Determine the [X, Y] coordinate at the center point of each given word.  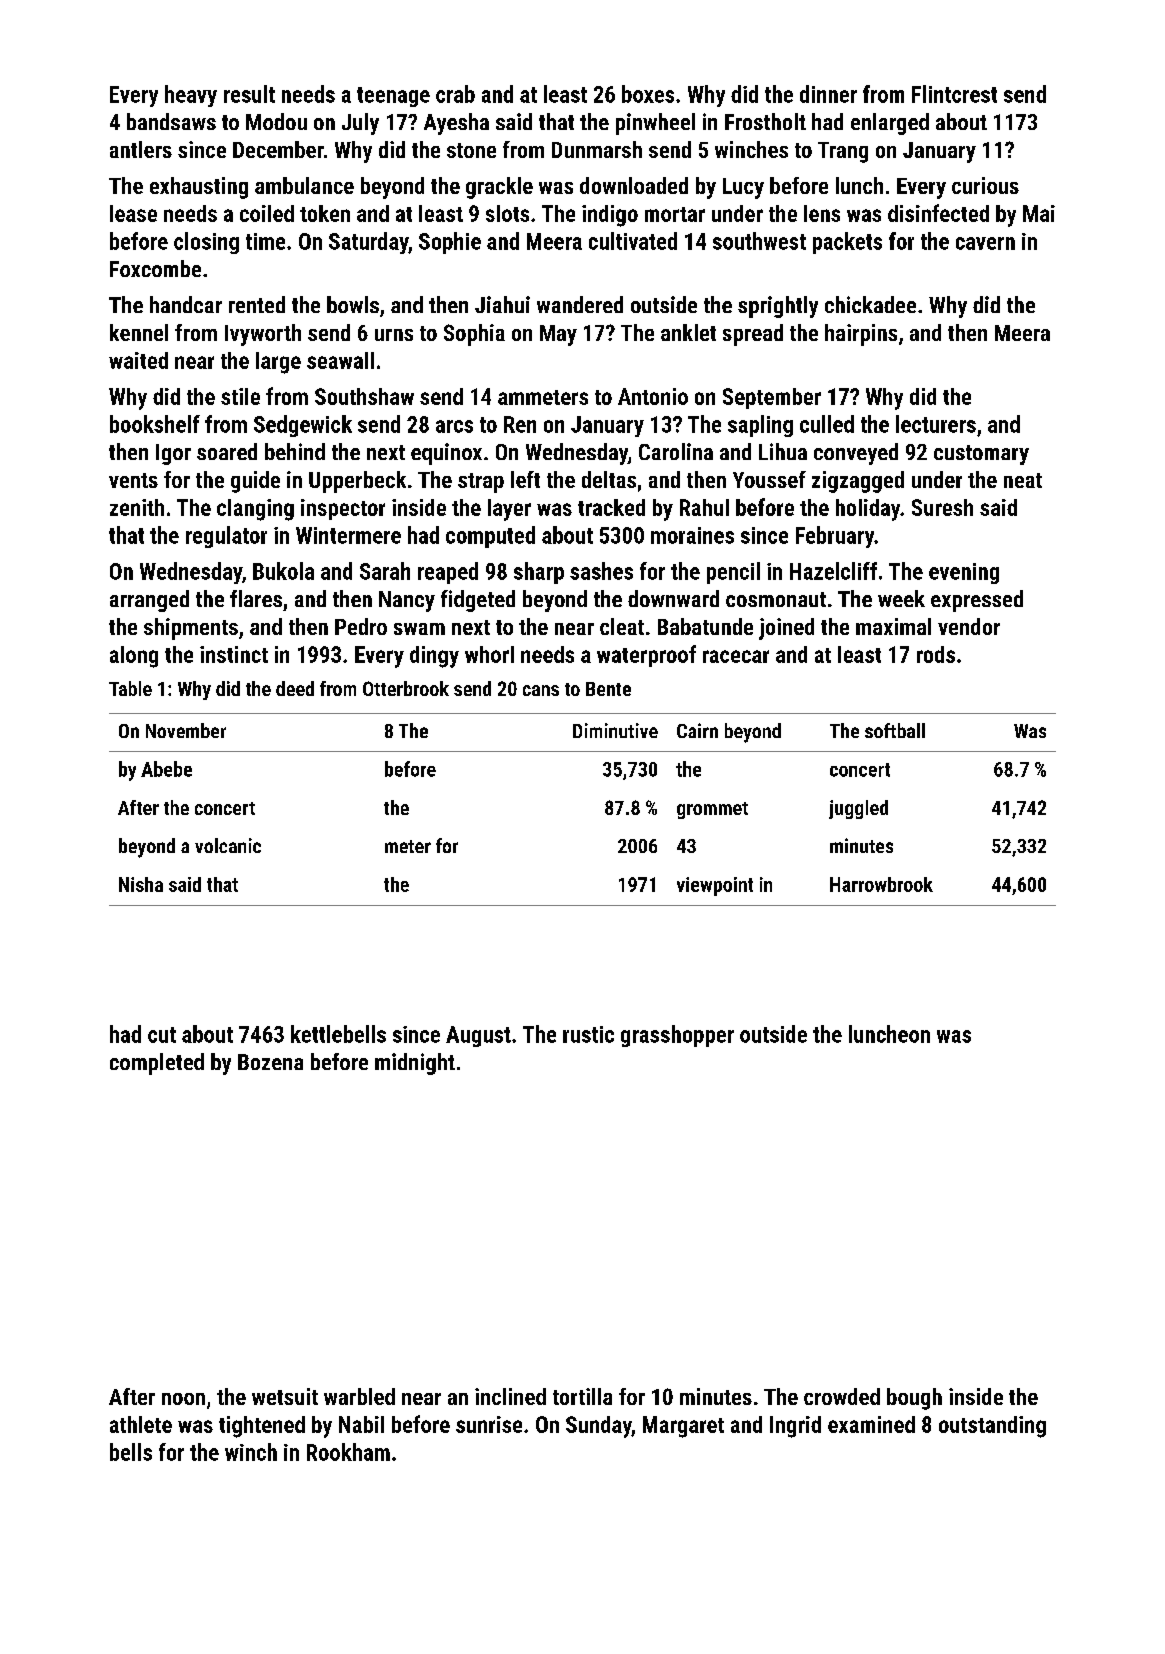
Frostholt [765, 121]
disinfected [938, 213]
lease [133, 213]
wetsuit [285, 1396]
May [558, 335]
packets [847, 243]
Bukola [283, 571]
